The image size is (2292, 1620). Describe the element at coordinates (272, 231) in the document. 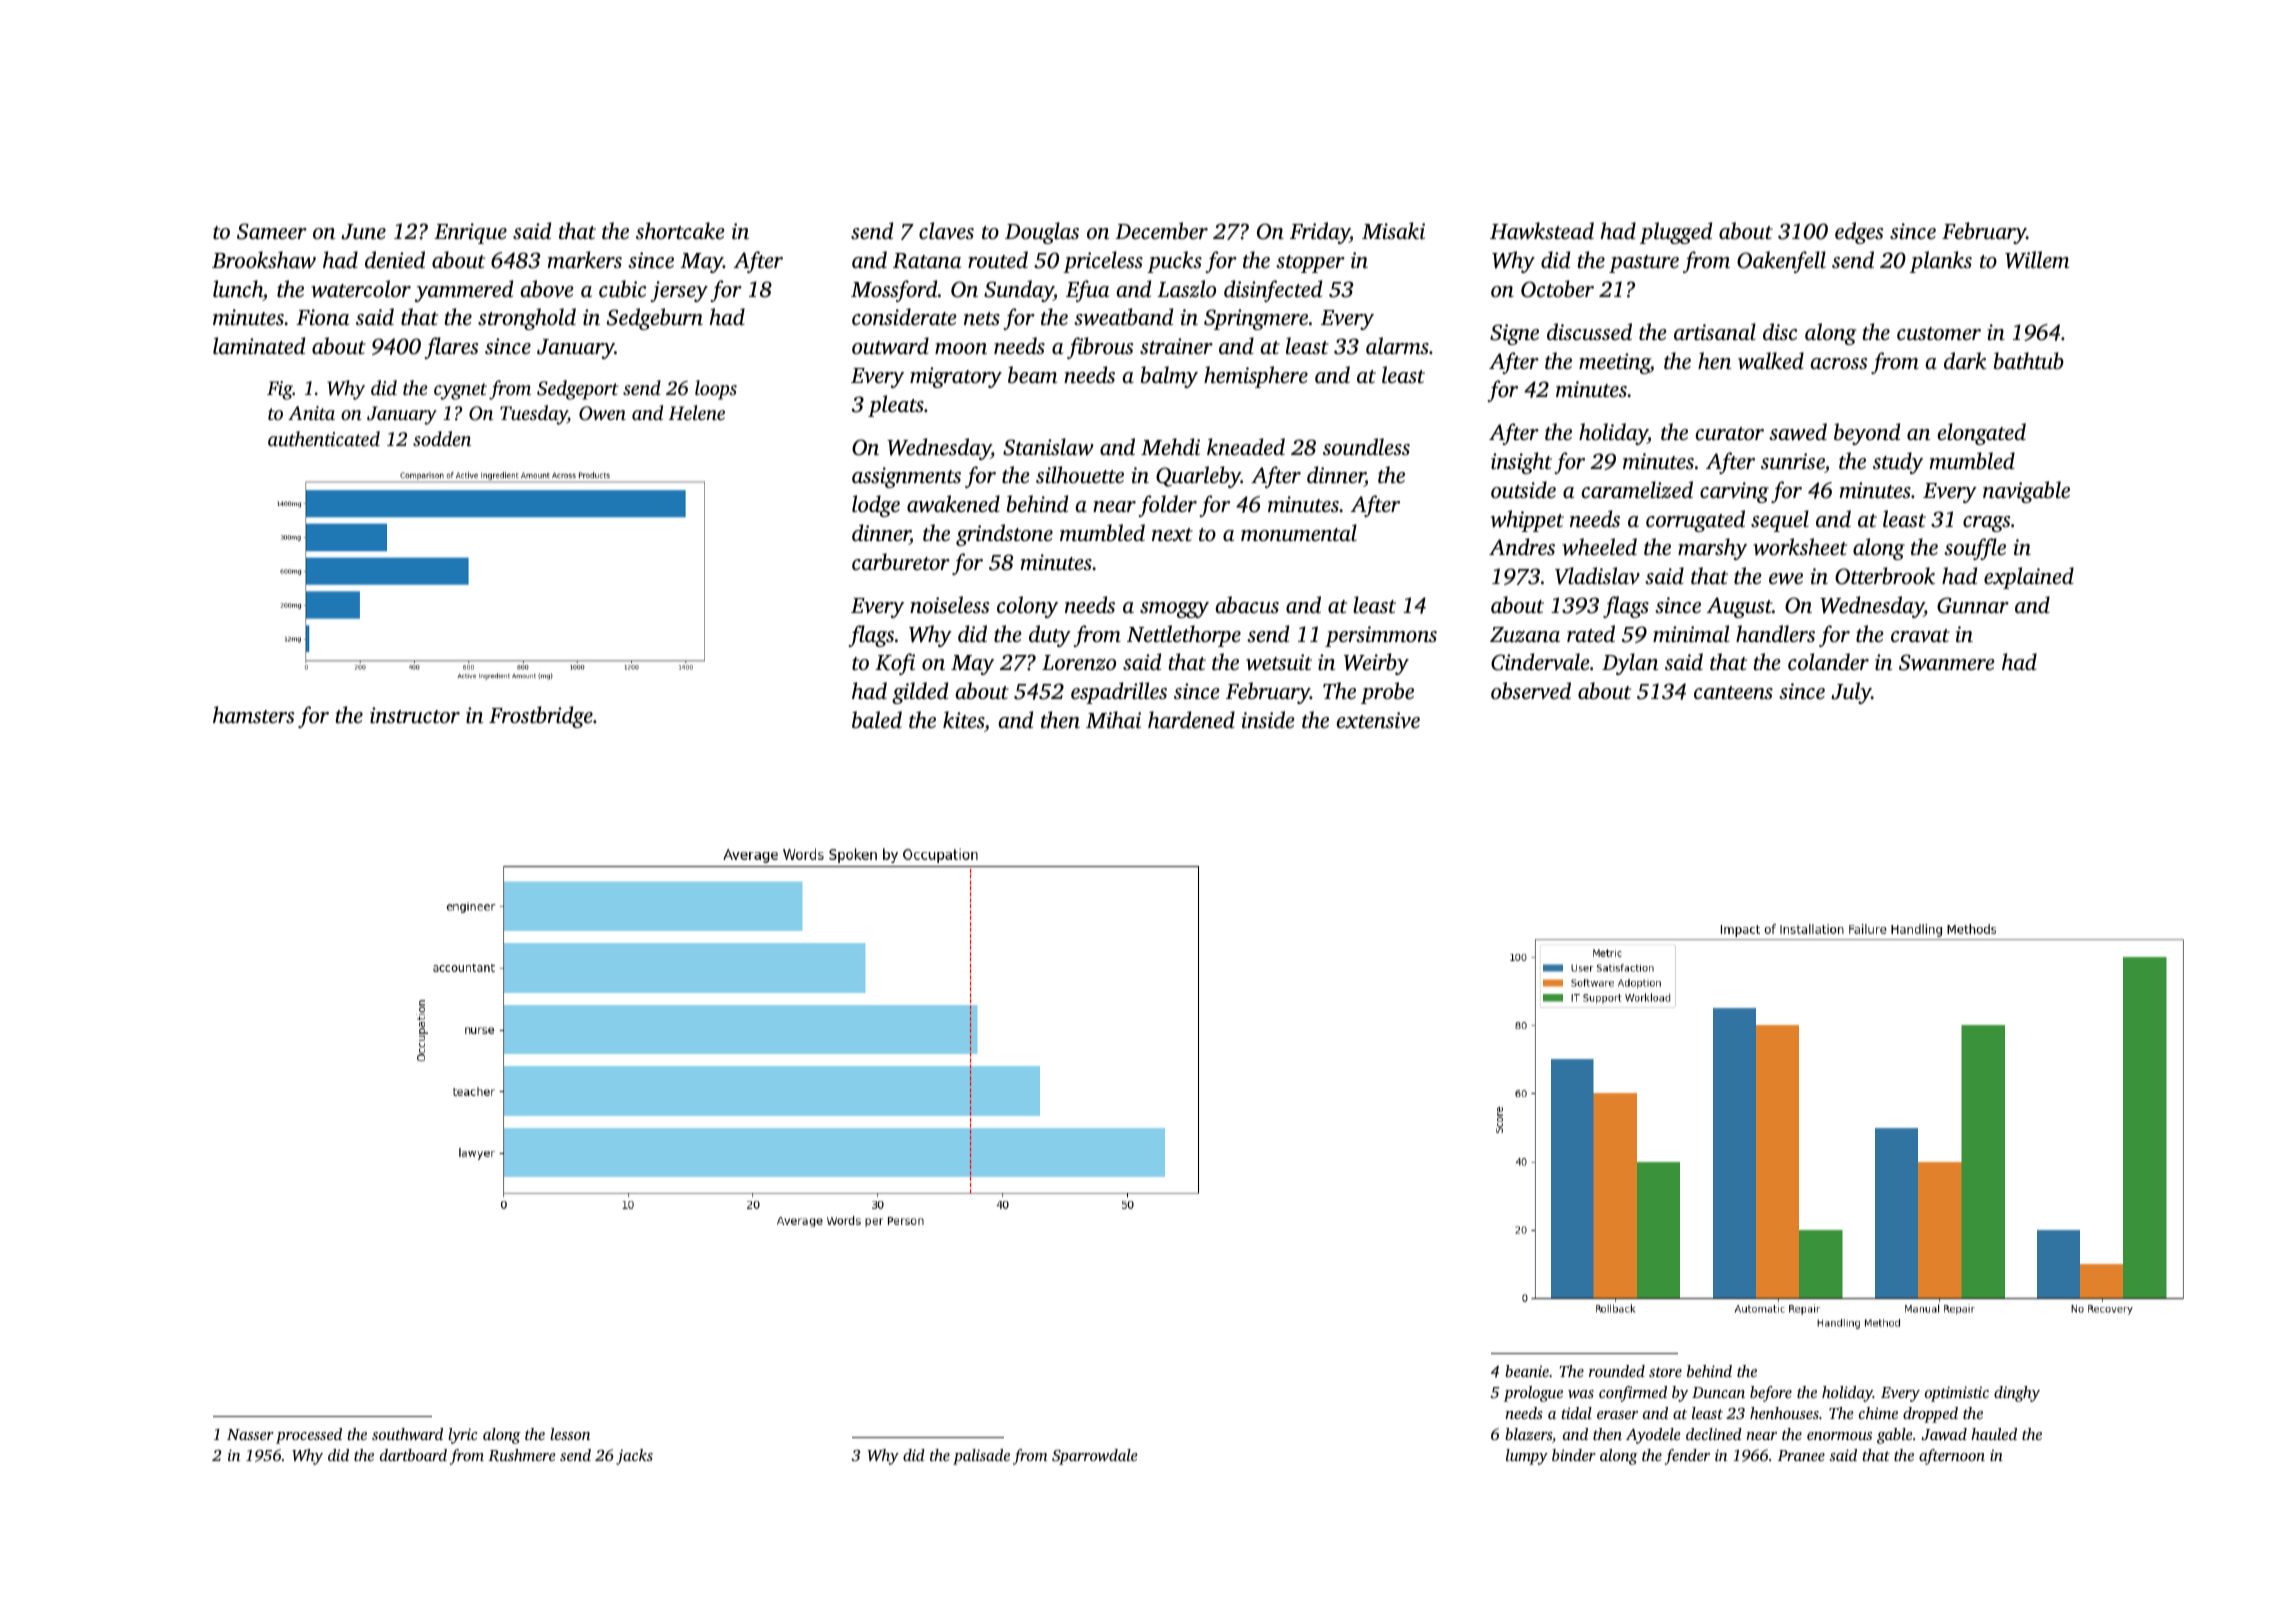

I see `Sameer` at that location.
